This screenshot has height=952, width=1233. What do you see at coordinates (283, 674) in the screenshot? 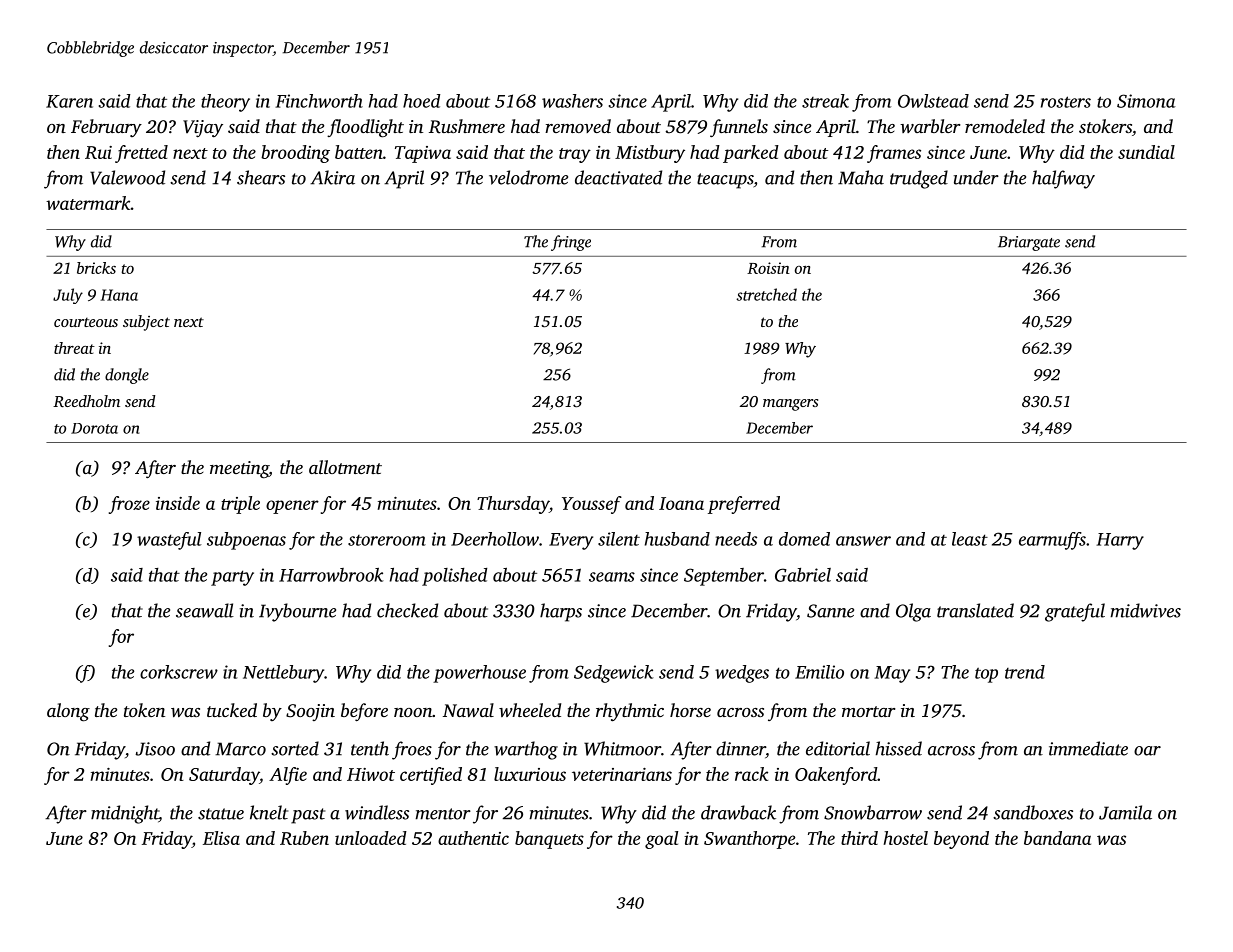
I see `Nettlebury` at bounding box center [283, 674].
